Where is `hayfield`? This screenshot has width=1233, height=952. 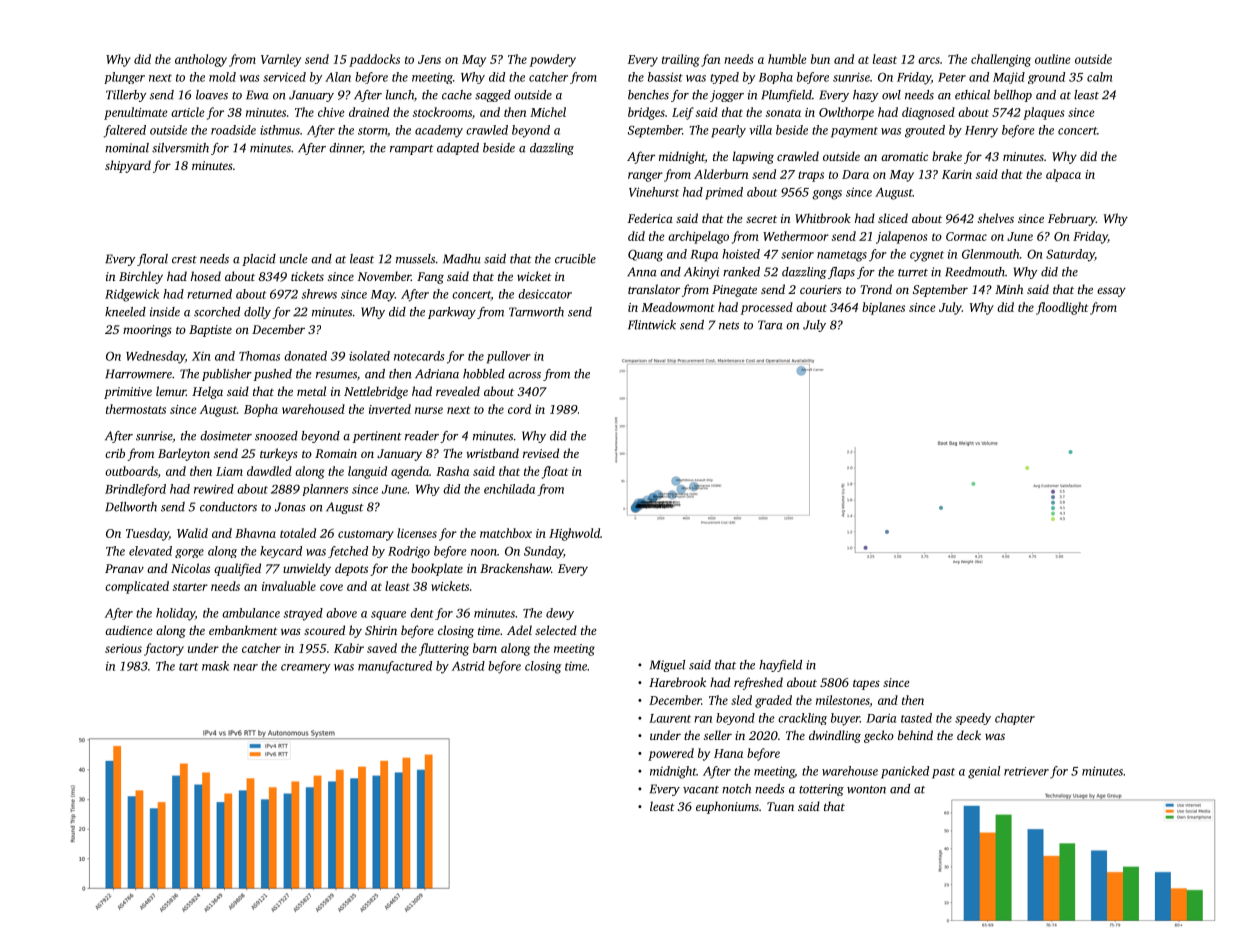 hayfield is located at coordinates (780, 666).
